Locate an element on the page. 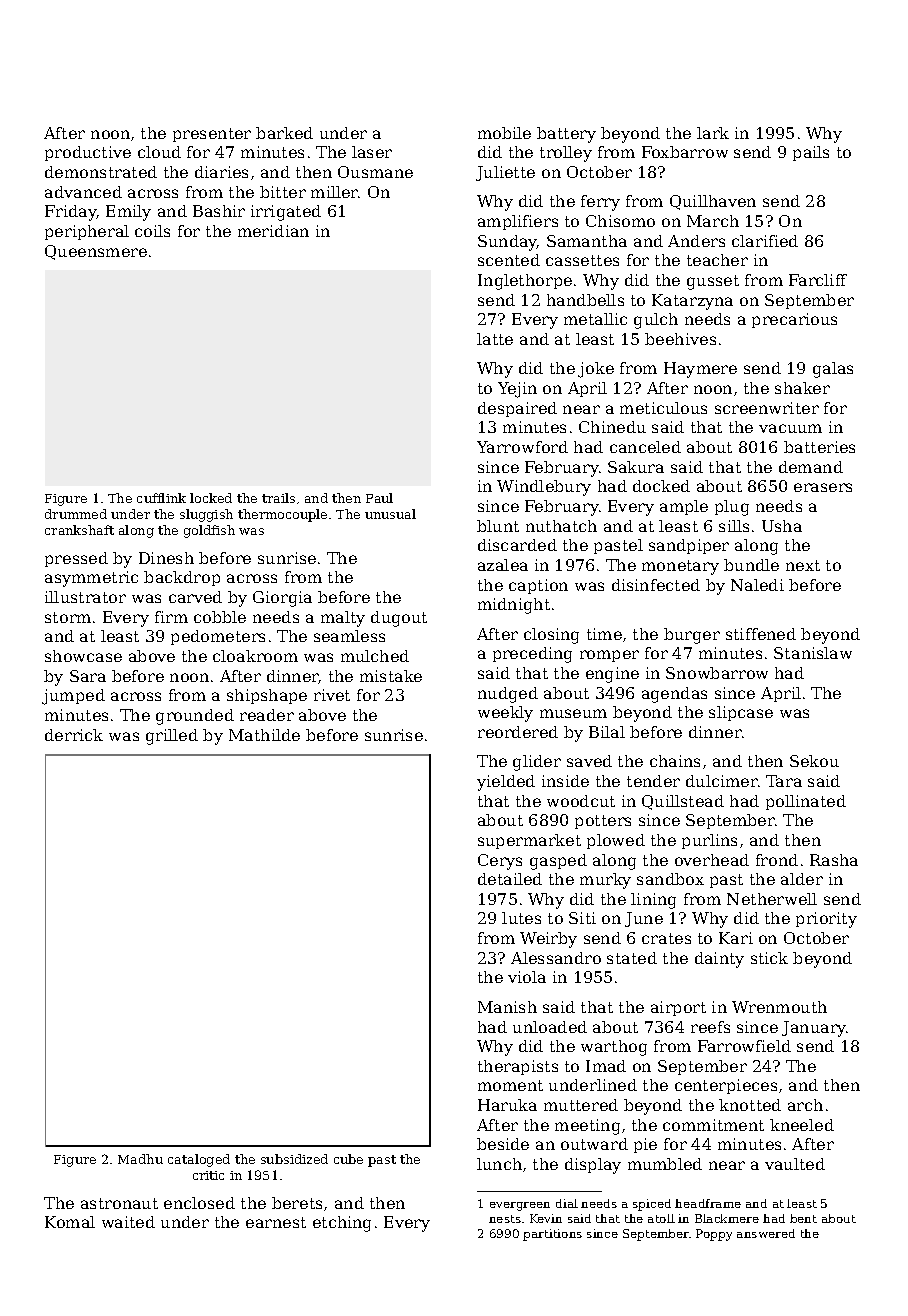  Farrowfield is located at coordinates (744, 1046).
